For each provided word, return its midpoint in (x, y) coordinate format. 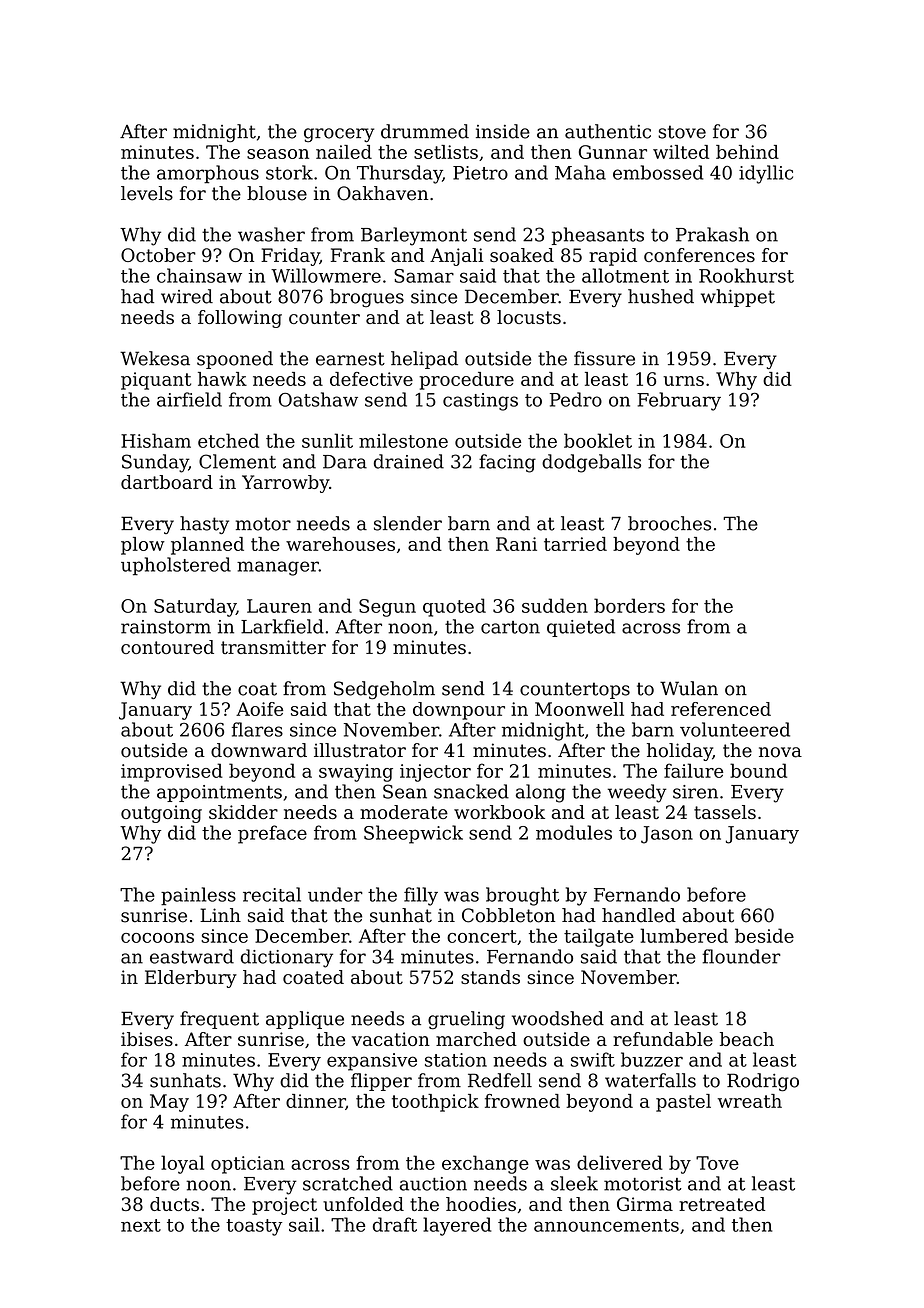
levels (147, 193)
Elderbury (191, 979)
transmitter (273, 647)
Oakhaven (382, 193)
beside (764, 935)
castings (480, 402)
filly (421, 896)
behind (747, 152)
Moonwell (579, 709)
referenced (721, 709)
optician (248, 1165)
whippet (738, 298)
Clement (237, 461)
